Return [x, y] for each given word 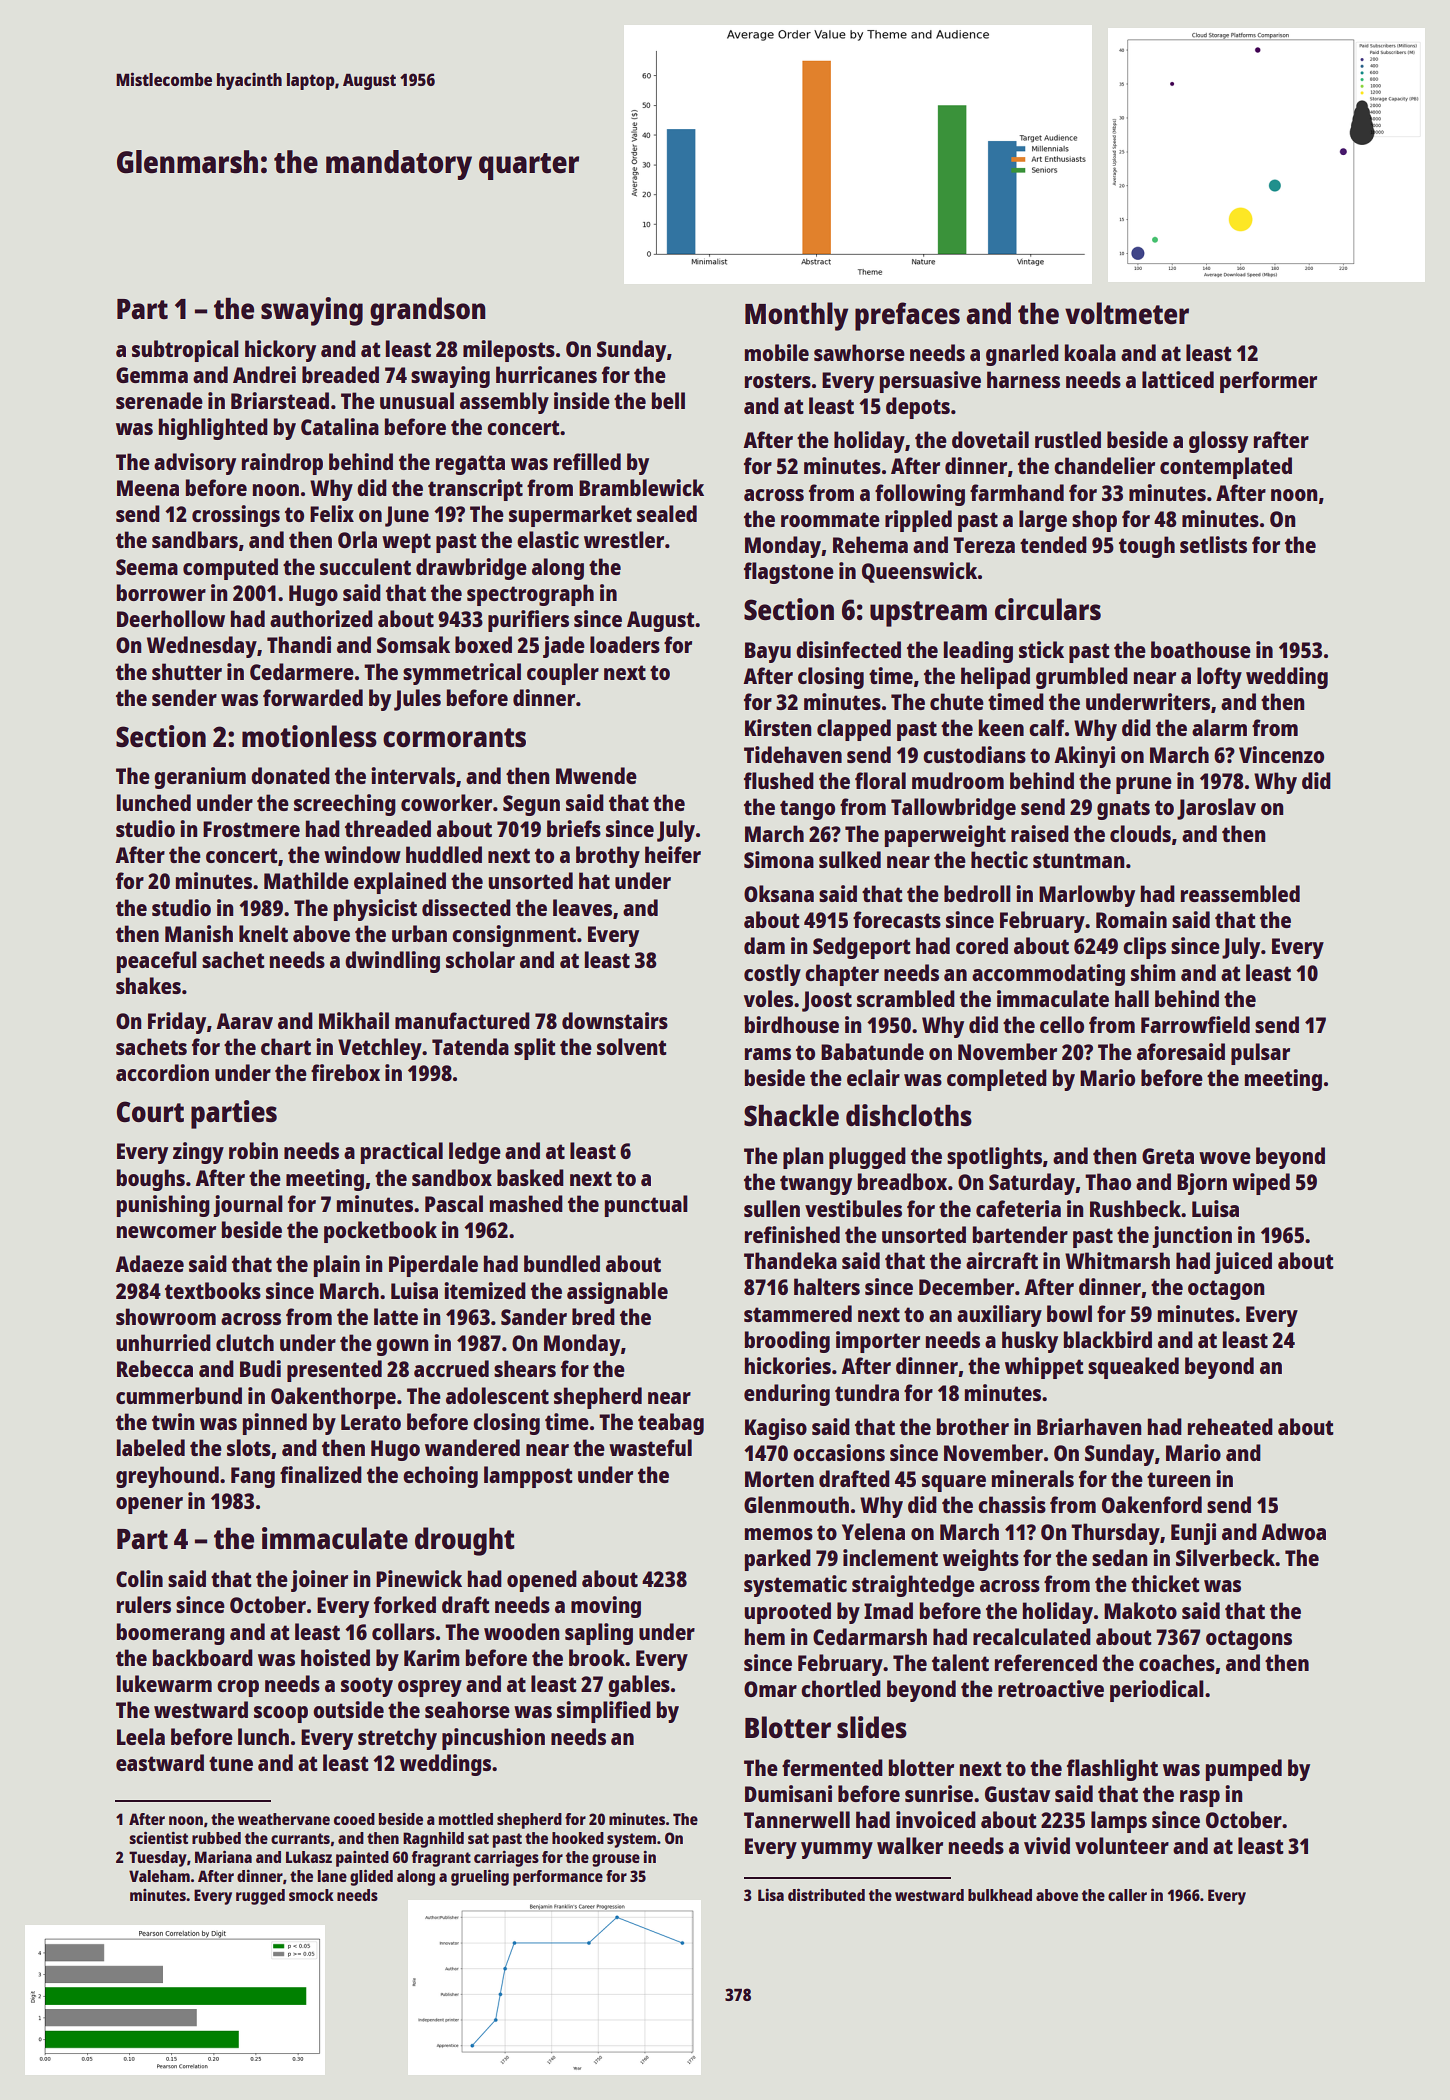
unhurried [163, 1342]
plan [803, 1158]
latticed [1178, 379]
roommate [830, 519]
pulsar [1260, 1054]
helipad [995, 678]
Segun [531, 805]
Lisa [771, 1895]
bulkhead [1000, 1895]
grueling [480, 1877]
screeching [345, 805]
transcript [475, 490]
